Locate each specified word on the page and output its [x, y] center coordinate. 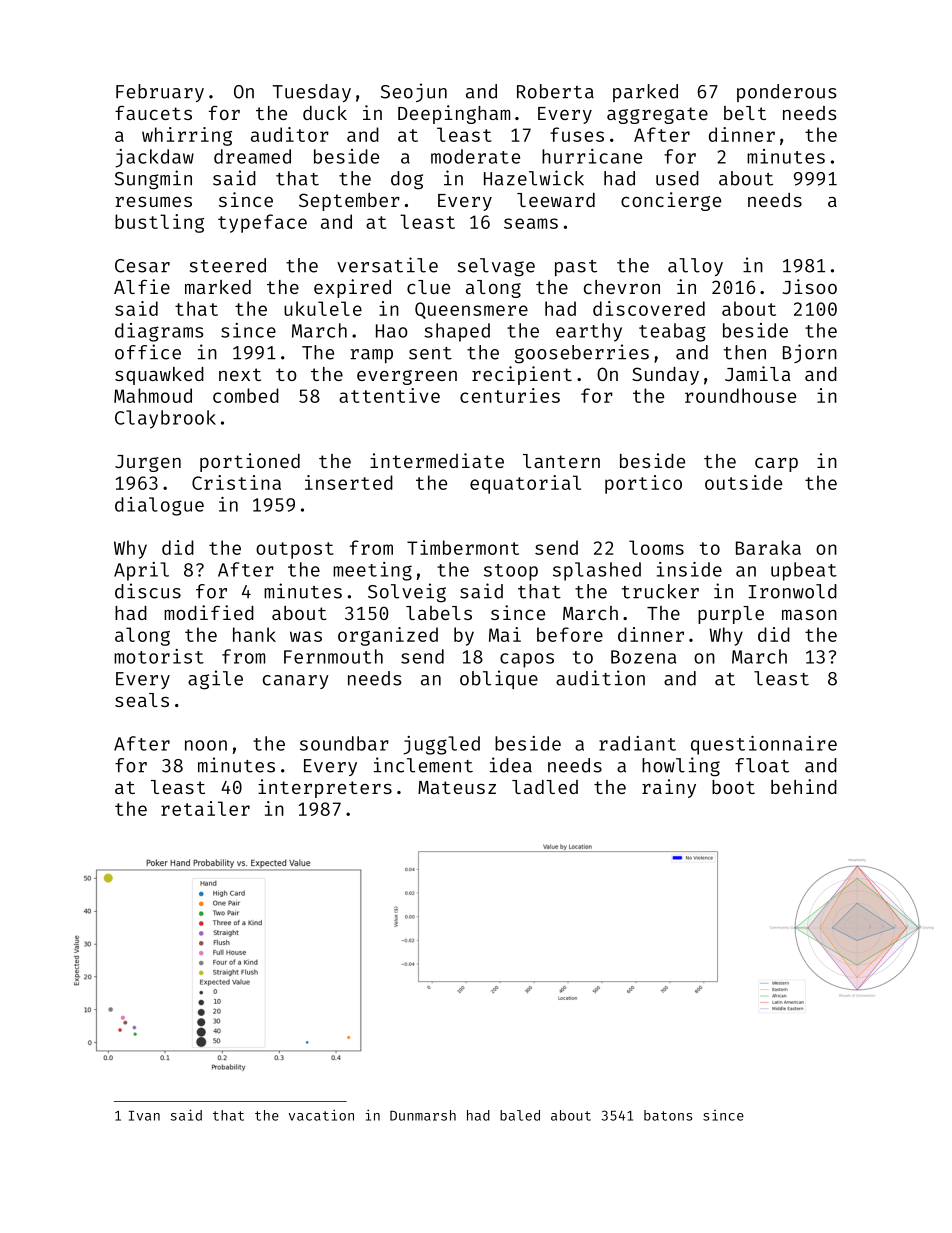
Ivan [144, 1116]
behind [804, 786]
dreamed [252, 156]
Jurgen [148, 463]
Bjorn [810, 353]
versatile [387, 265]
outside [743, 482]
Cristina [236, 482]
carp [776, 465]
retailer [205, 808]
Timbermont [463, 547]
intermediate [437, 460]
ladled [545, 787]
